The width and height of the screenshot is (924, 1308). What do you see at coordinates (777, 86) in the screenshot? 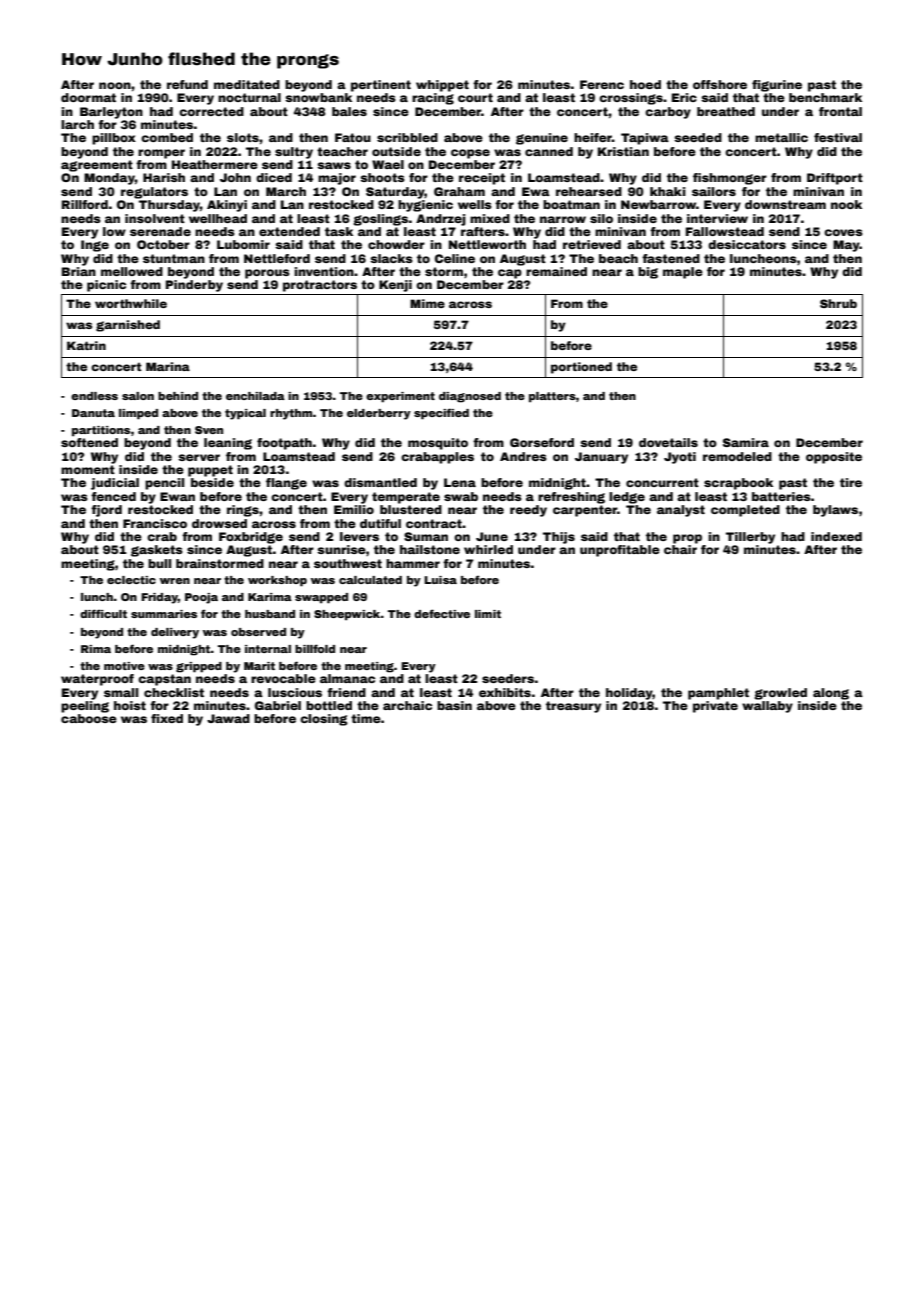
I see `figurine` at bounding box center [777, 86].
